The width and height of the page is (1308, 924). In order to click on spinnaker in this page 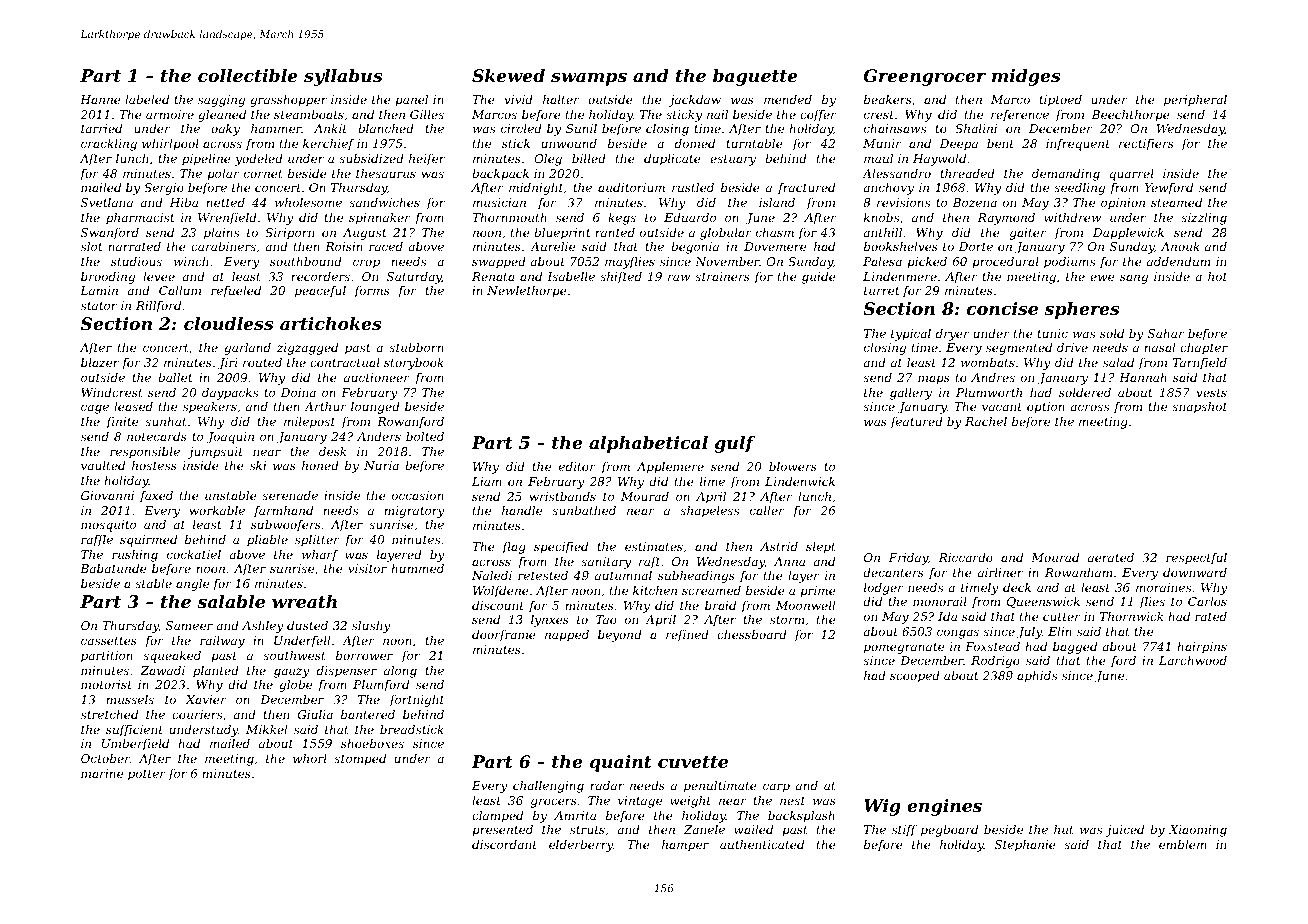, I will do `click(379, 219)`.
